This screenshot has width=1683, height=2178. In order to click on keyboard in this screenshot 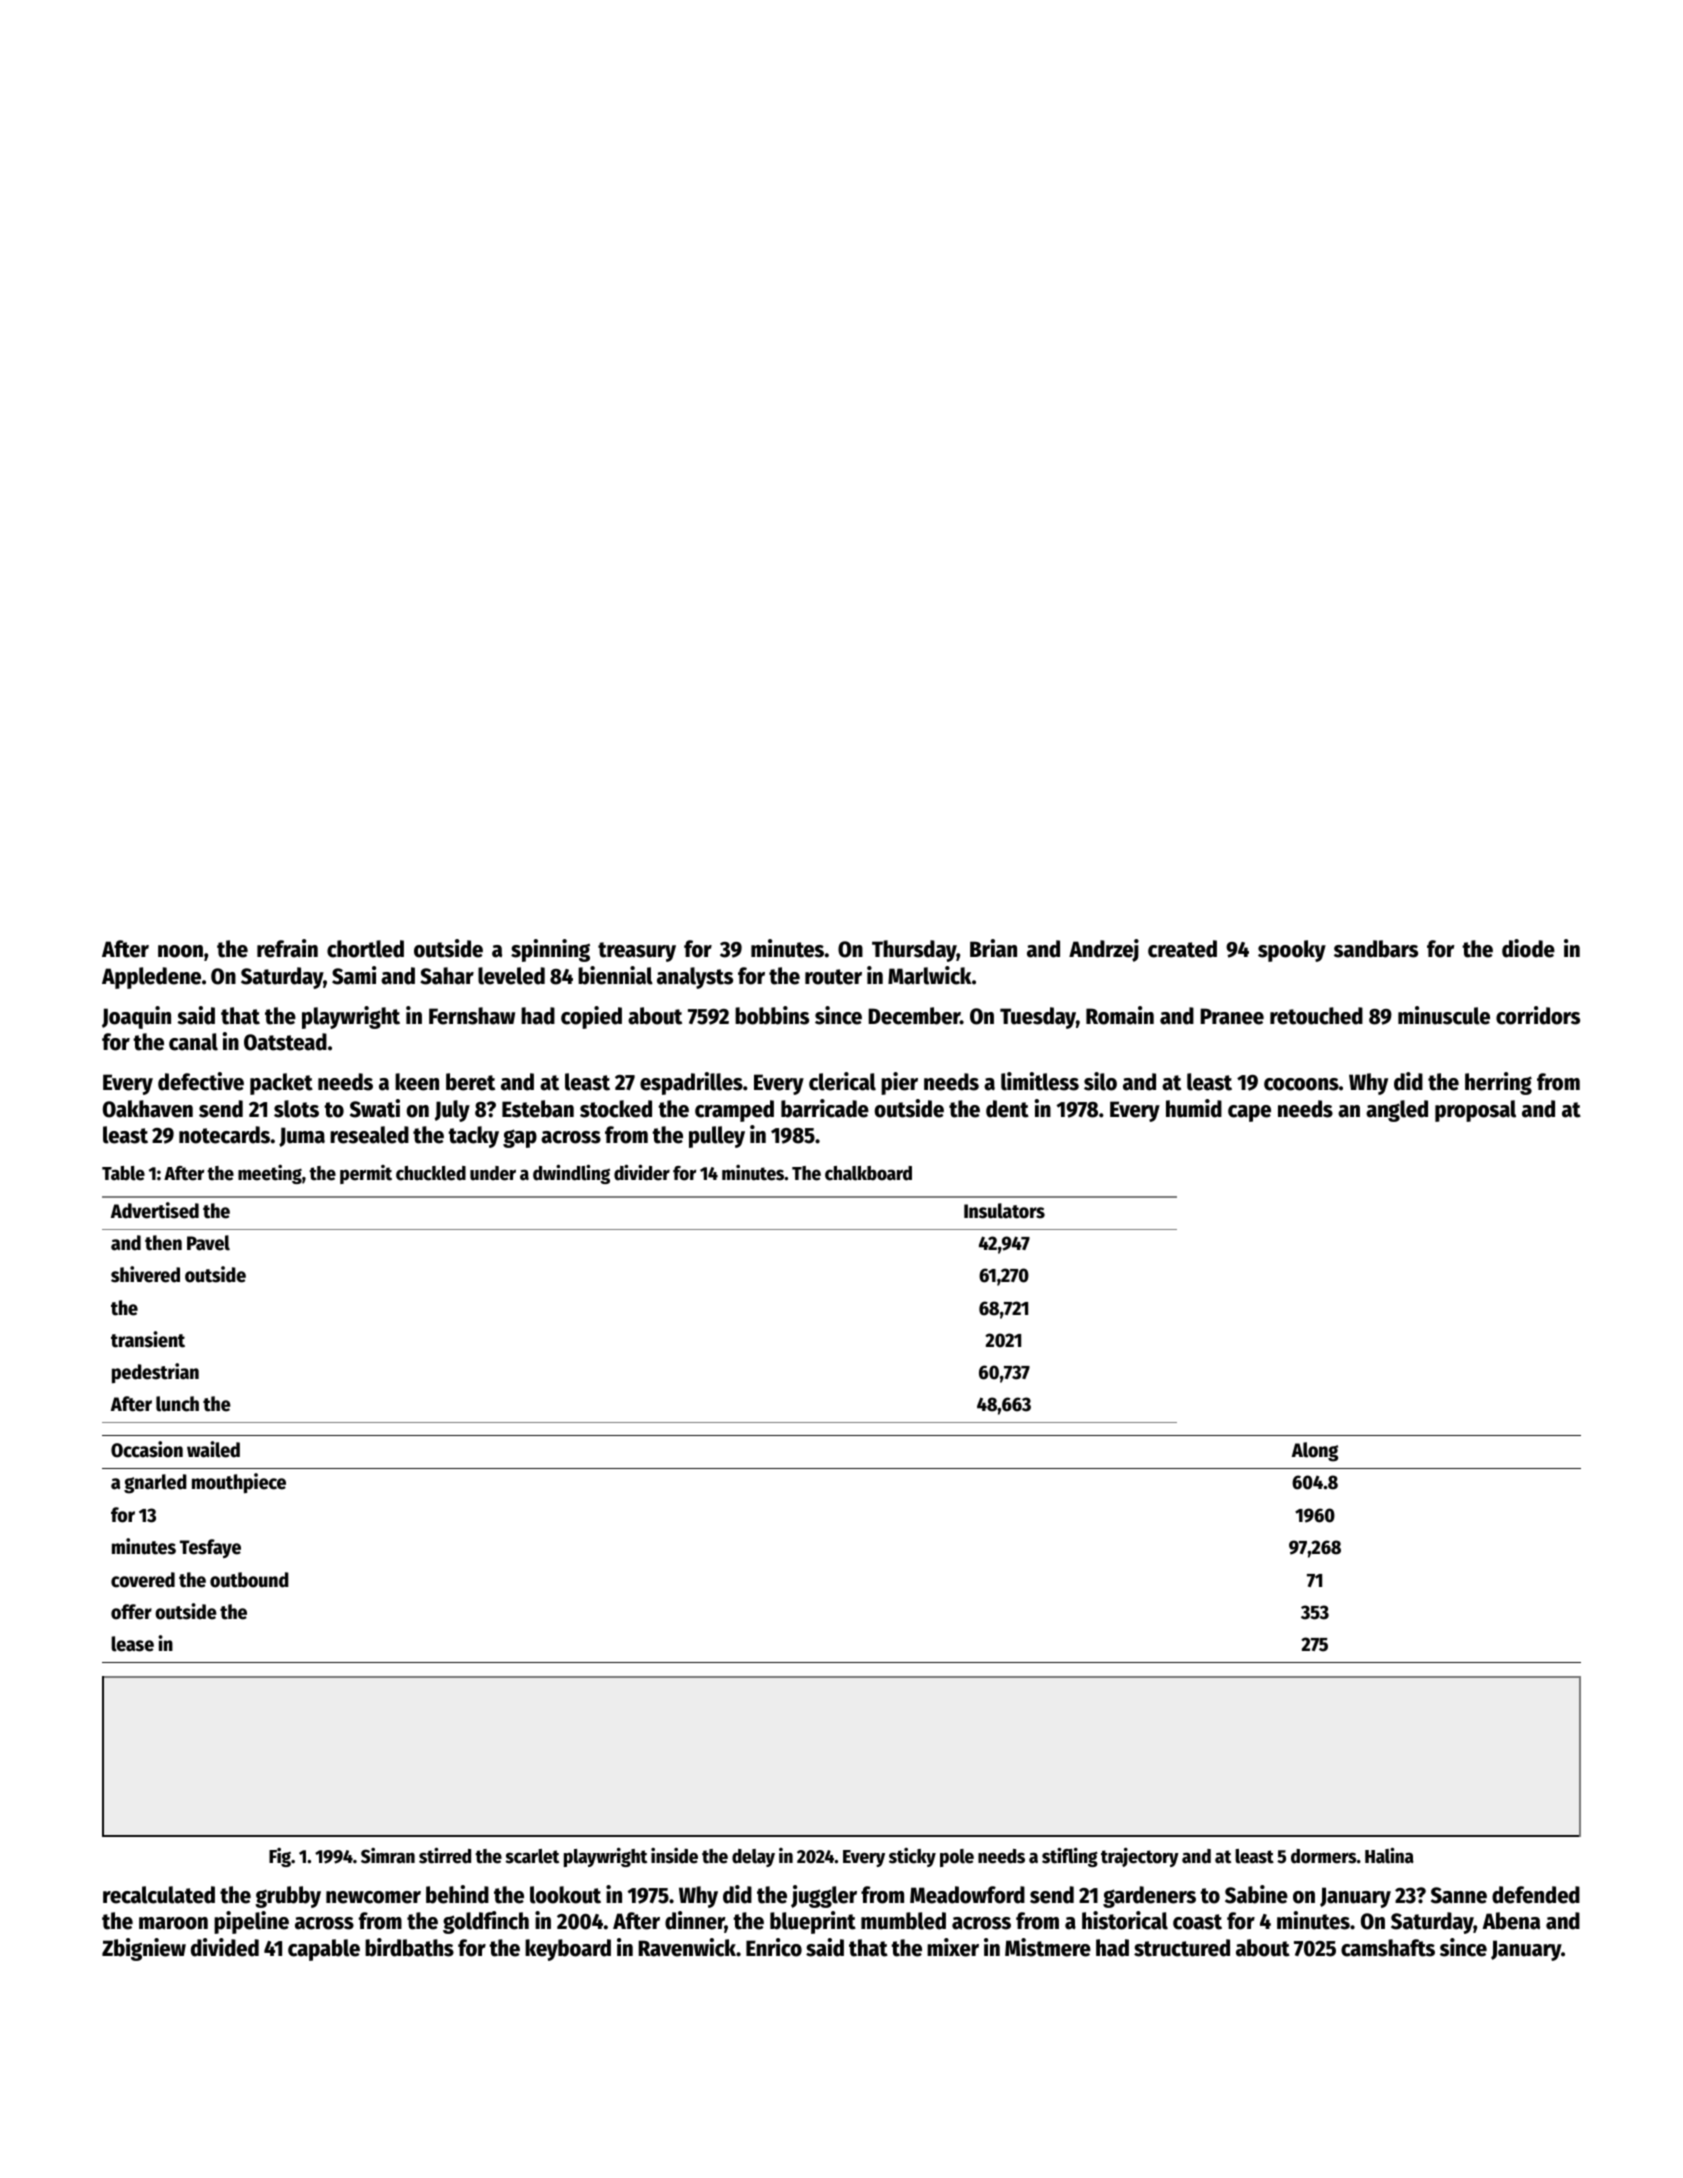, I will do `click(568, 1950)`.
